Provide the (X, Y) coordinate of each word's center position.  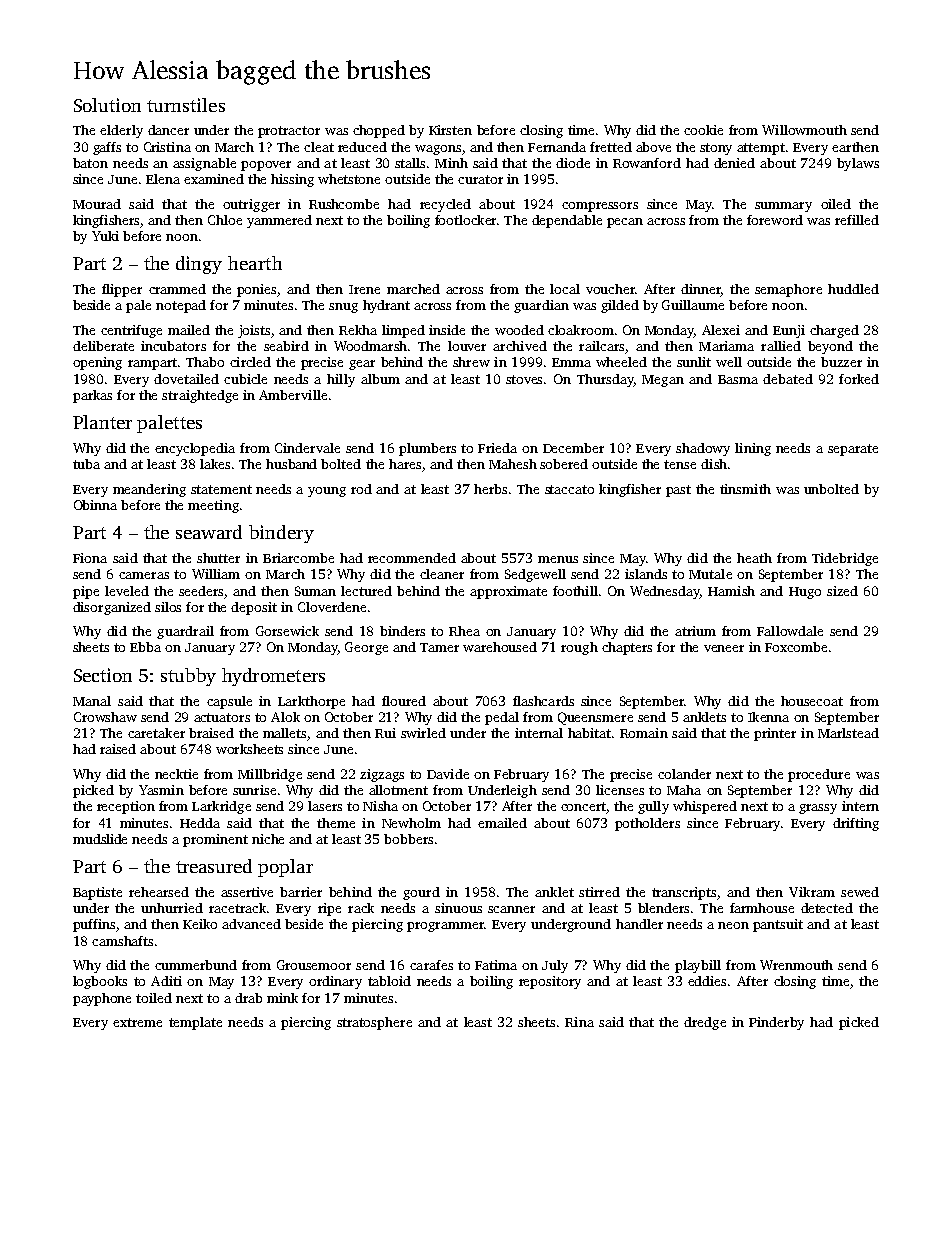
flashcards (543, 701)
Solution (107, 105)
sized (842, 591)
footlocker (465, 220)
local (565, 289)
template (195, 1023)
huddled (853, 289)
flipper (122, 290)
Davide (448, 774)
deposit (254, 608)
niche (268, 839)
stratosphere (374, 1023)
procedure (819, 775)
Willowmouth (804, 130)
